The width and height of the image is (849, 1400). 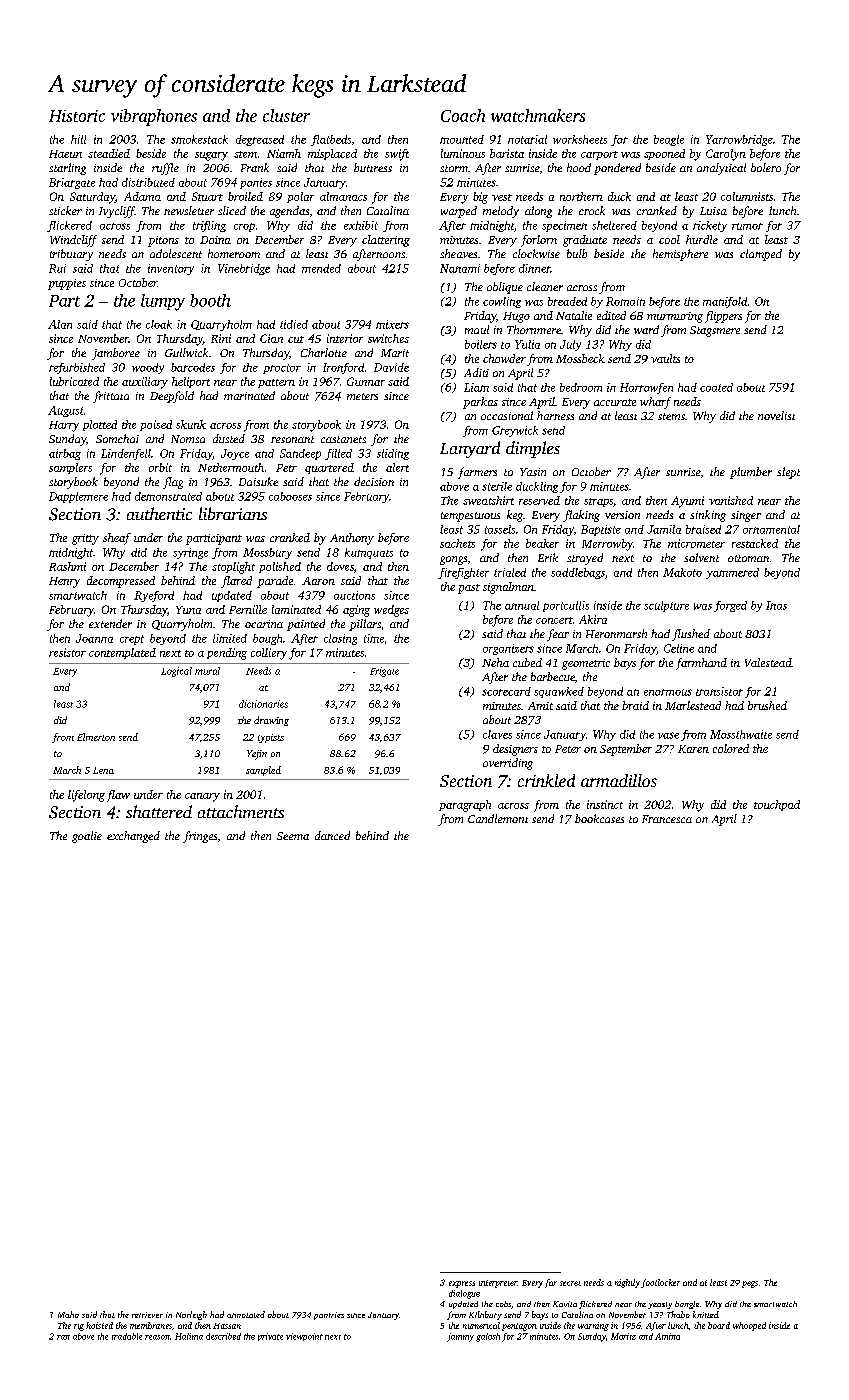 What do you see at coordinates (617, 169) in the image?
I see `pondered` at bounding box center [617, 169].
